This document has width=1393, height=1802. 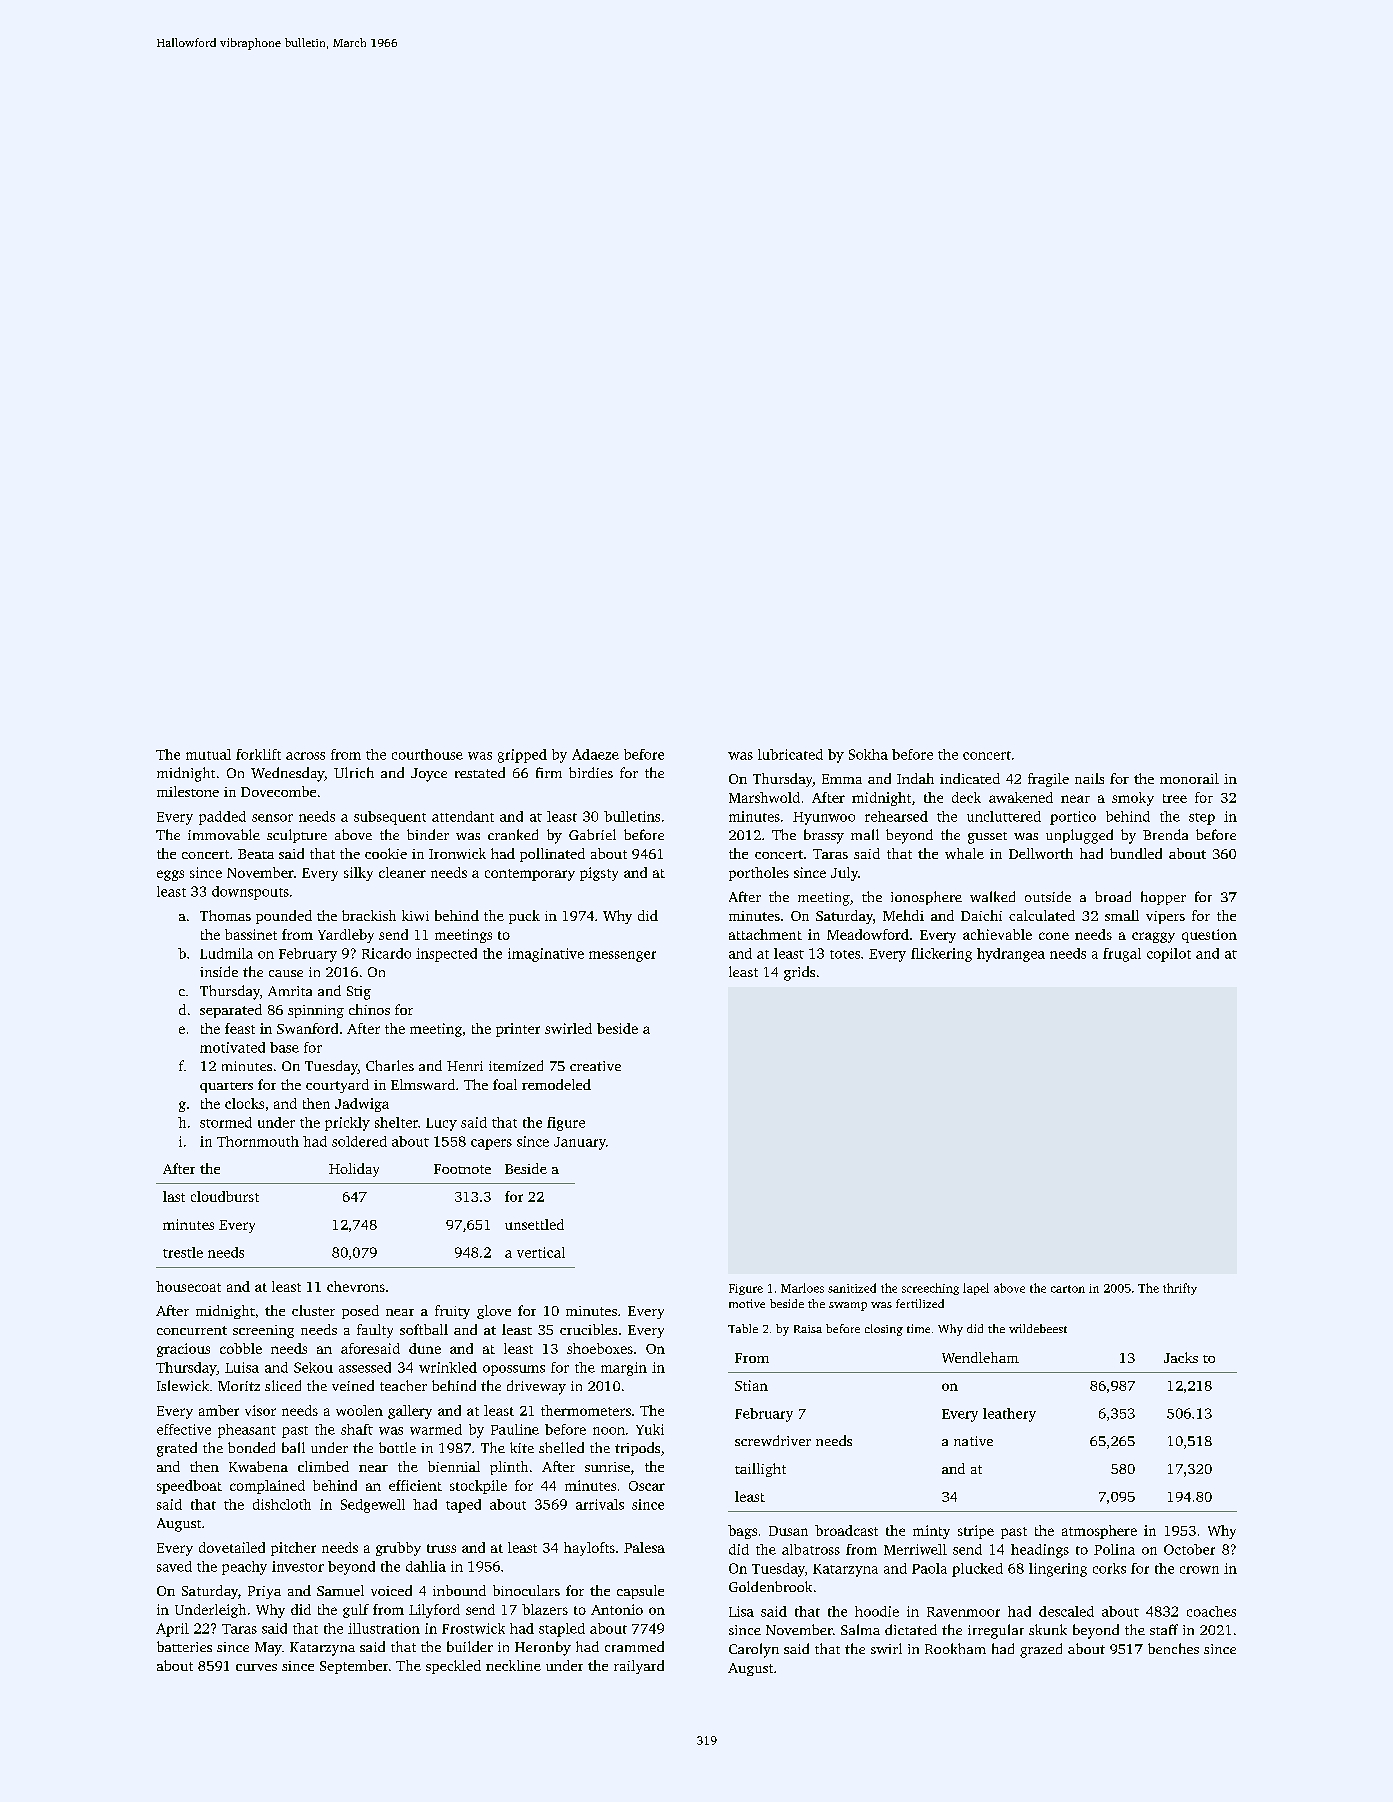 I want to click on lubricated, so click(x=790, y=754).
